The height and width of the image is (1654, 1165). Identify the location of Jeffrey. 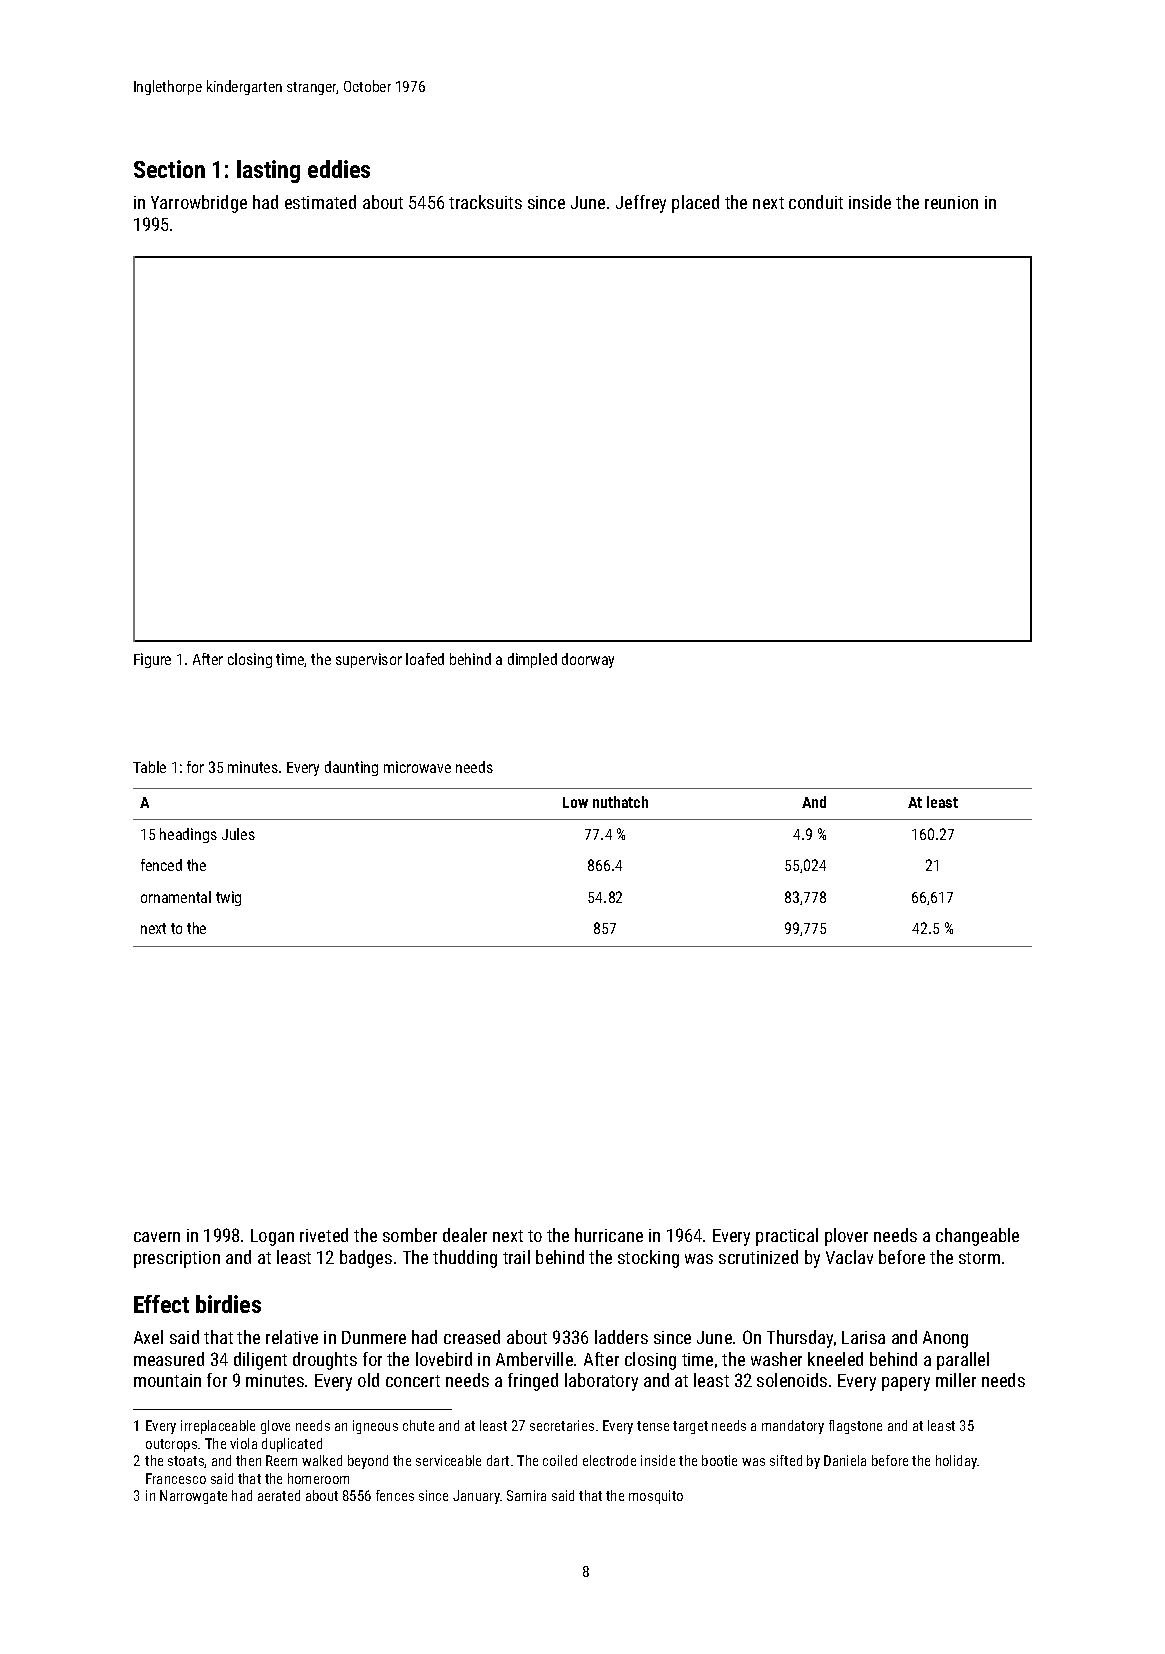
(641, 204).
